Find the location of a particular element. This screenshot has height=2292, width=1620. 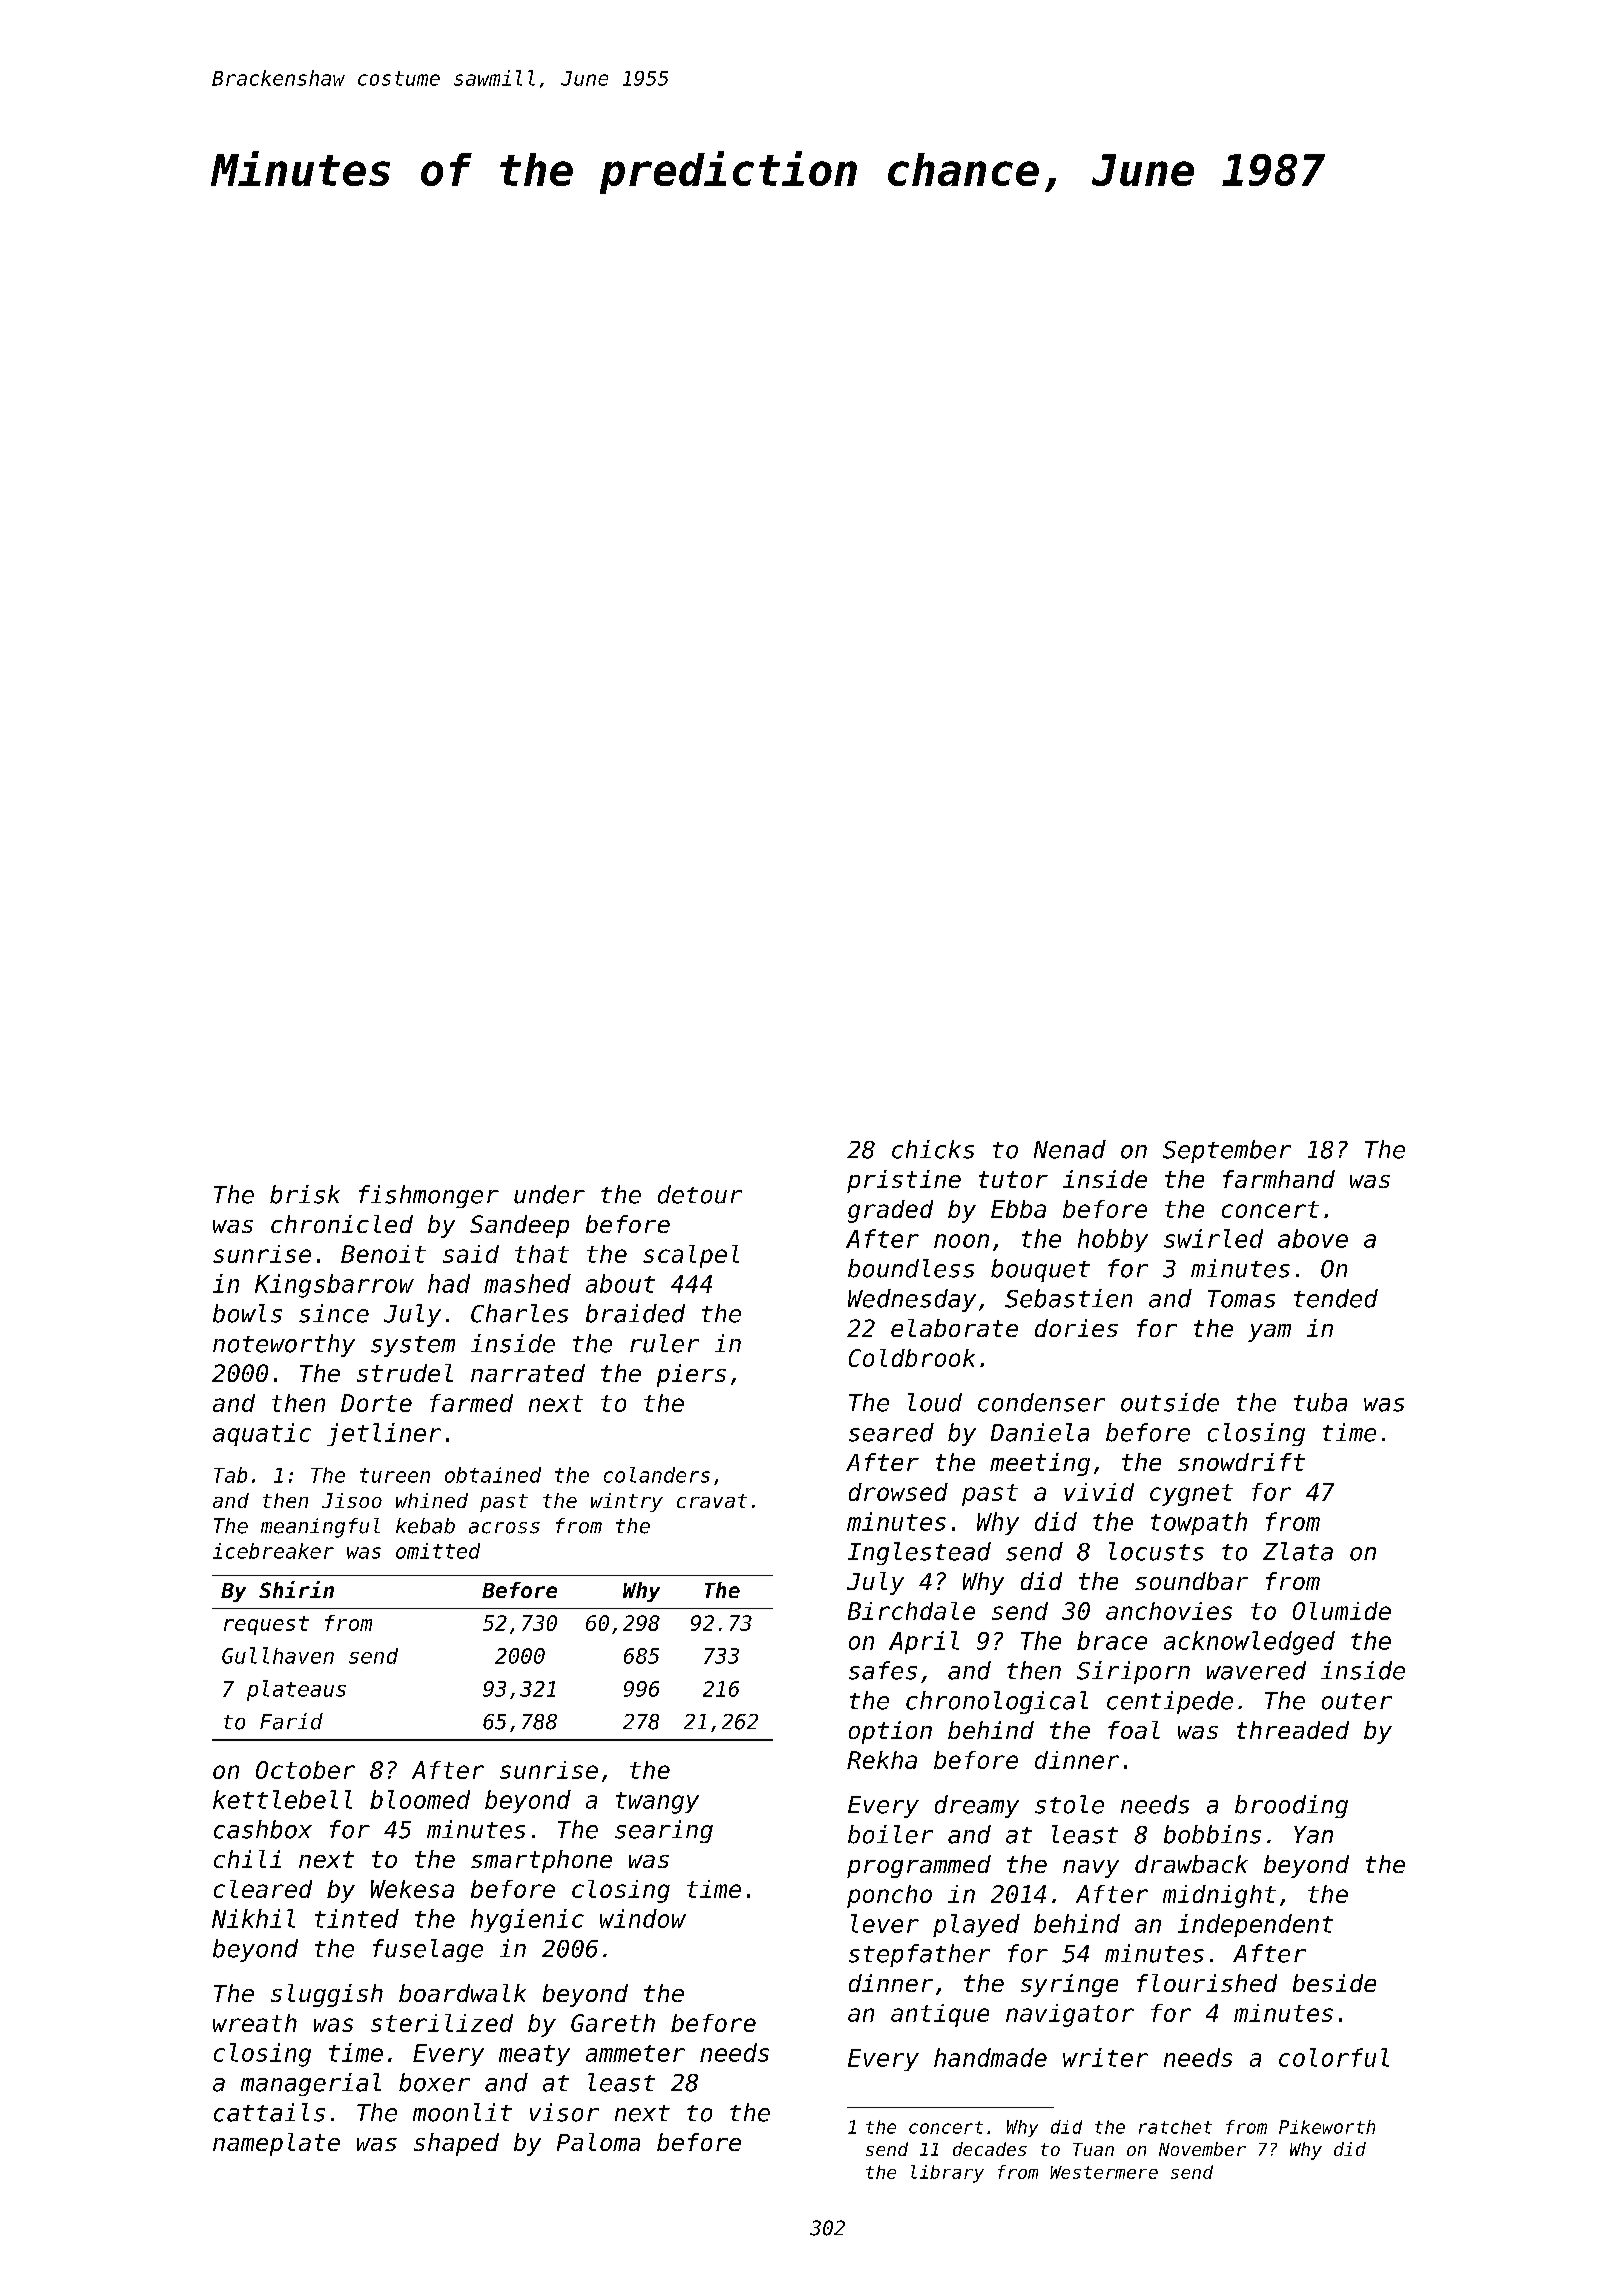

cygnet is located at coordinates (1191, 1495).
